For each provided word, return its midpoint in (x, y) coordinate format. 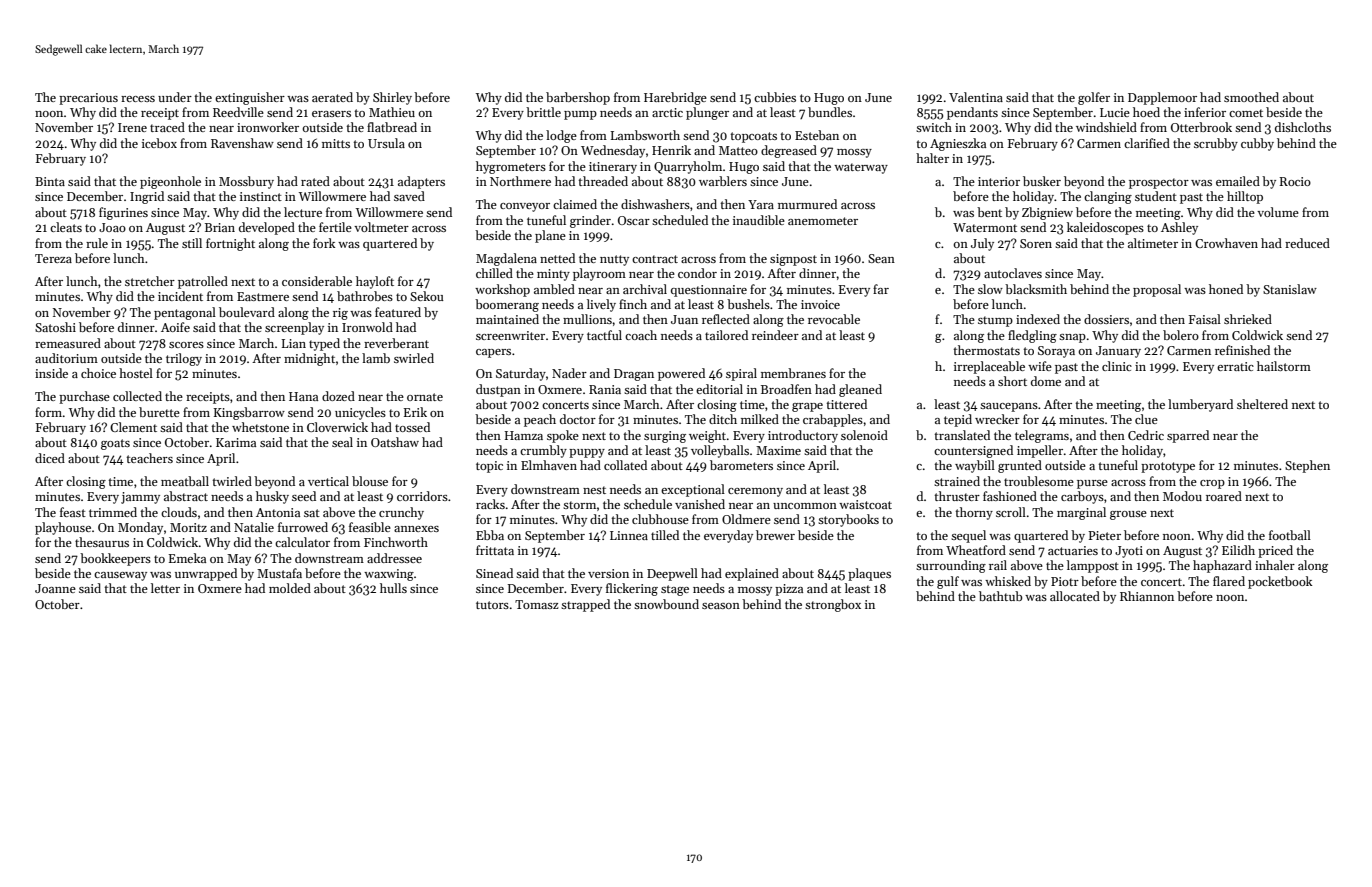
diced (50, 458)
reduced (1307, 243)
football (1290, 535)
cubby (1257, 144)
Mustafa (279, 573)
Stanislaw (1290, 289)
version (608, 573)
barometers (741, 465)
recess (138, 99)
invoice (820, 304)
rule (97, 243)
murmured (807, 204)
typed (324, 344)
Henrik (671, 150)
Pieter (1104, 535)
